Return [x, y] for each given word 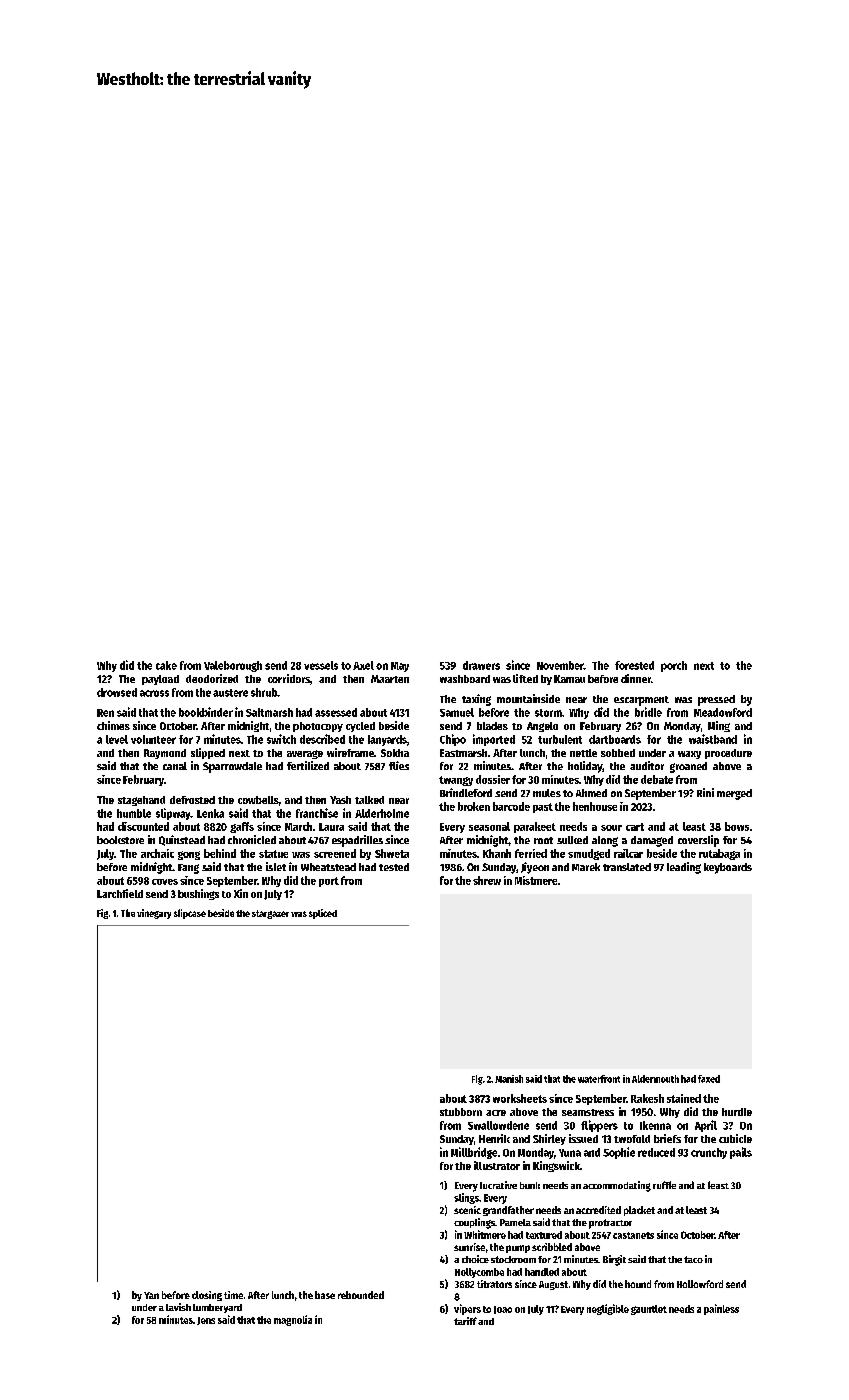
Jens [206, 1321]
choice [475, 1259]
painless [721, 1309]
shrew [487, 880]
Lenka [210, 813]
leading [684, 868]
